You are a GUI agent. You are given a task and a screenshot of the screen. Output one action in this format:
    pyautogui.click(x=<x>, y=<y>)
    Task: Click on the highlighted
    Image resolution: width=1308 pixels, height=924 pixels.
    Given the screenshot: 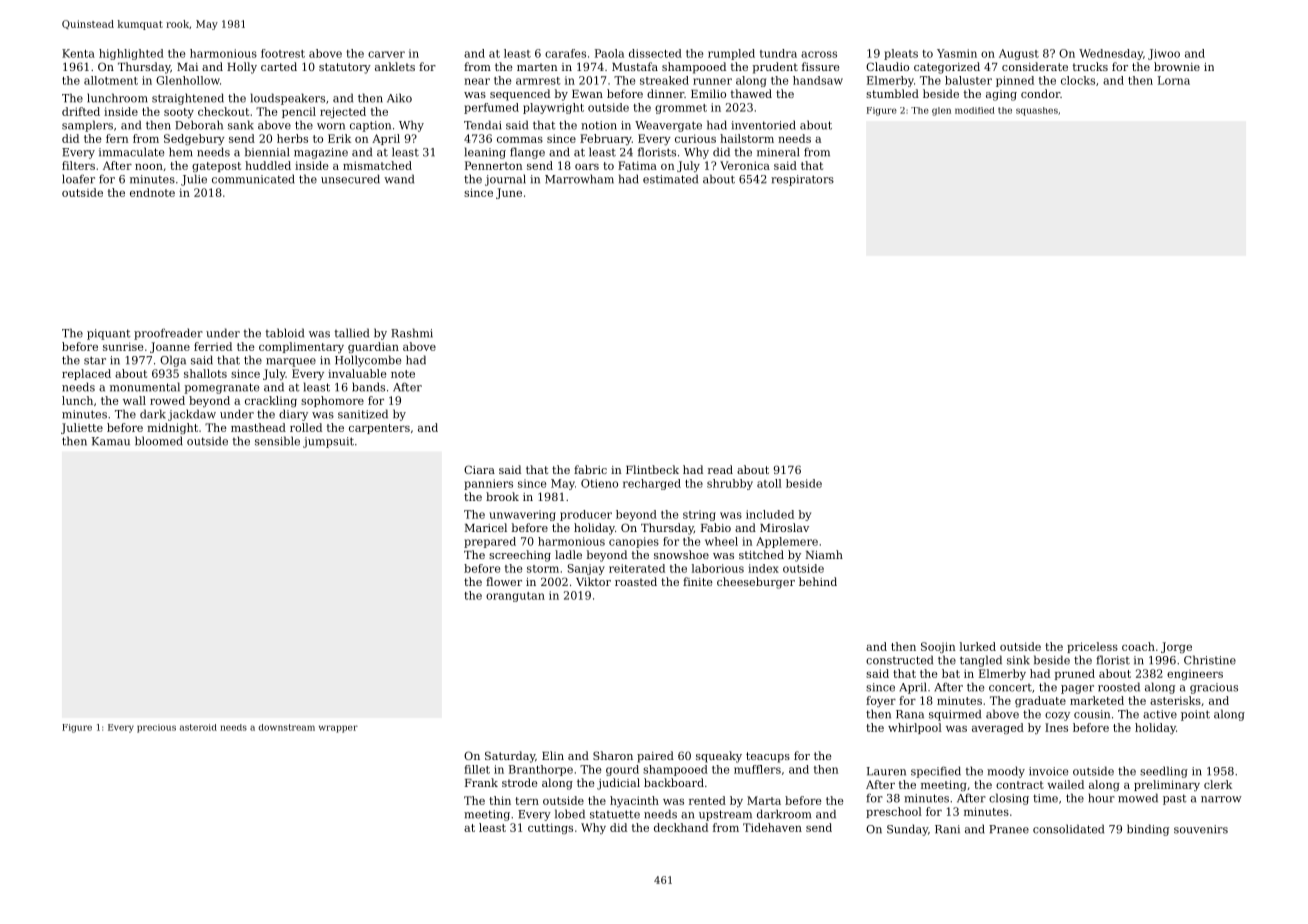 What is the action you would take?
    pyautogui.click(x=131, y=54)
